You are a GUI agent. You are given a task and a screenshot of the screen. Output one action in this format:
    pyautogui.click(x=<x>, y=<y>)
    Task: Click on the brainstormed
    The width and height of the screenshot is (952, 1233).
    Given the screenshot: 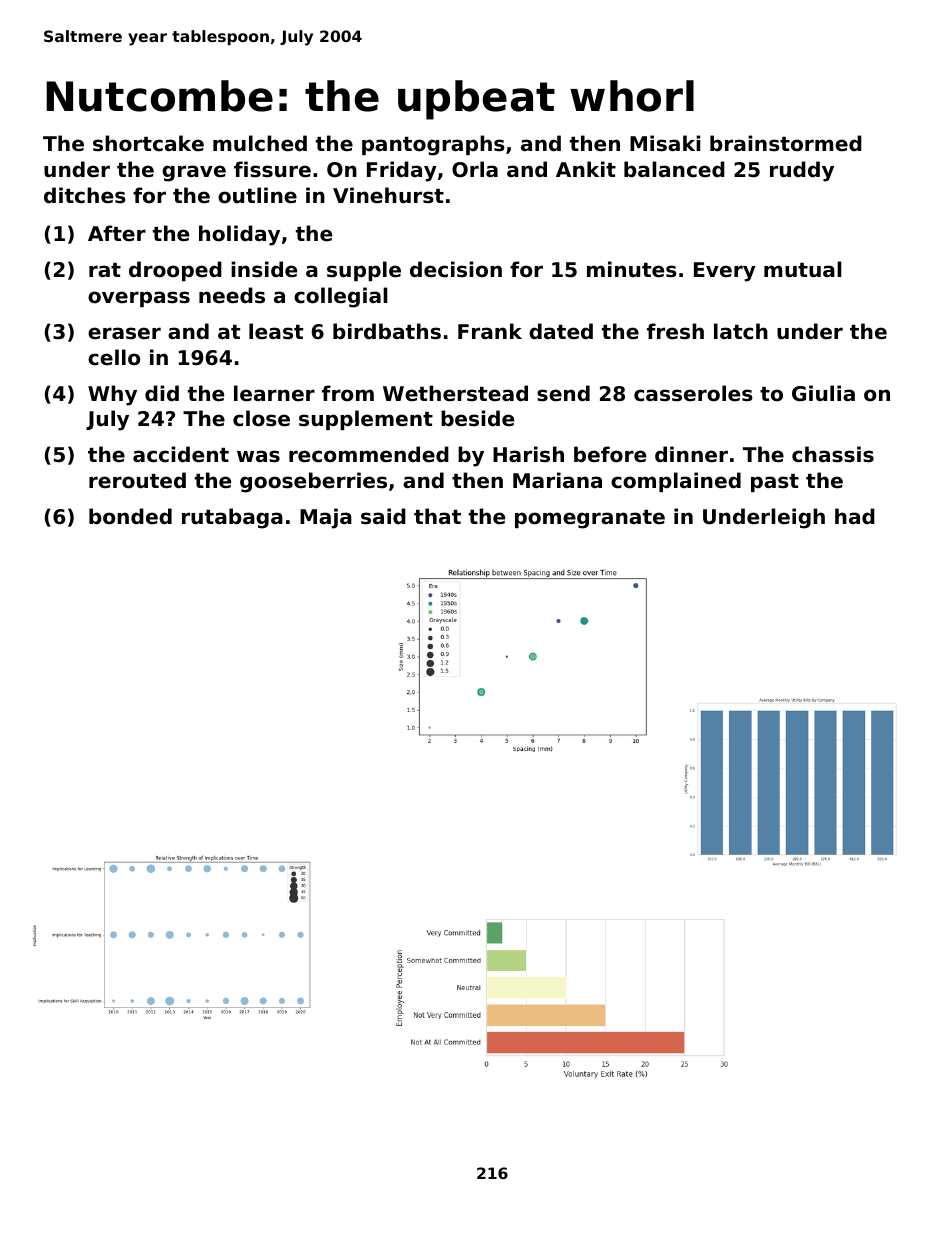 What is the action you would take?
    pyautogui.click(x=786, y=143)
